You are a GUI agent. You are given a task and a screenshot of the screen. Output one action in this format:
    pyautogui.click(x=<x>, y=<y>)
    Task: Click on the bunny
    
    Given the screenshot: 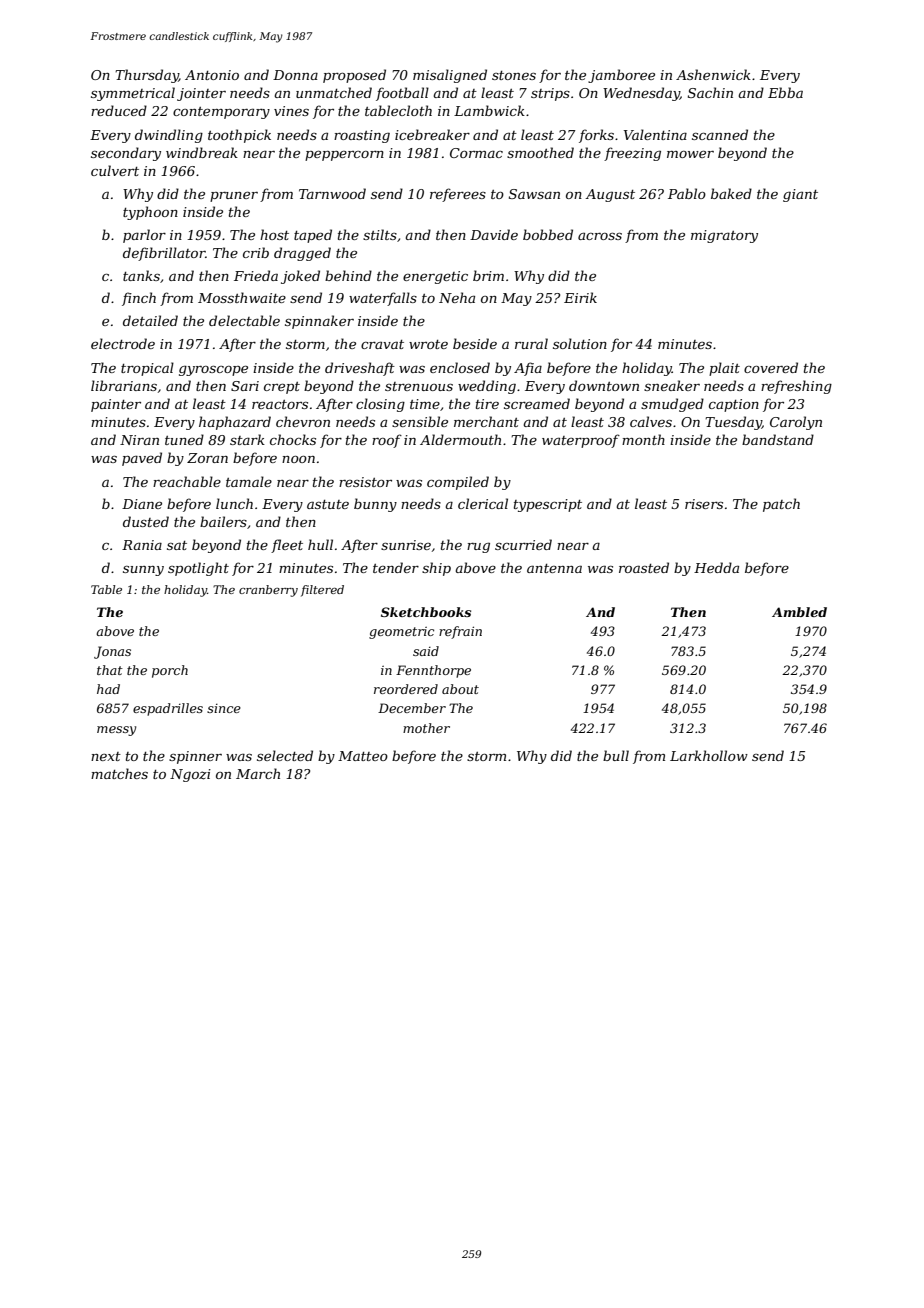 What is the action you would take?
    pyautogui.click(x=375, y=505)
